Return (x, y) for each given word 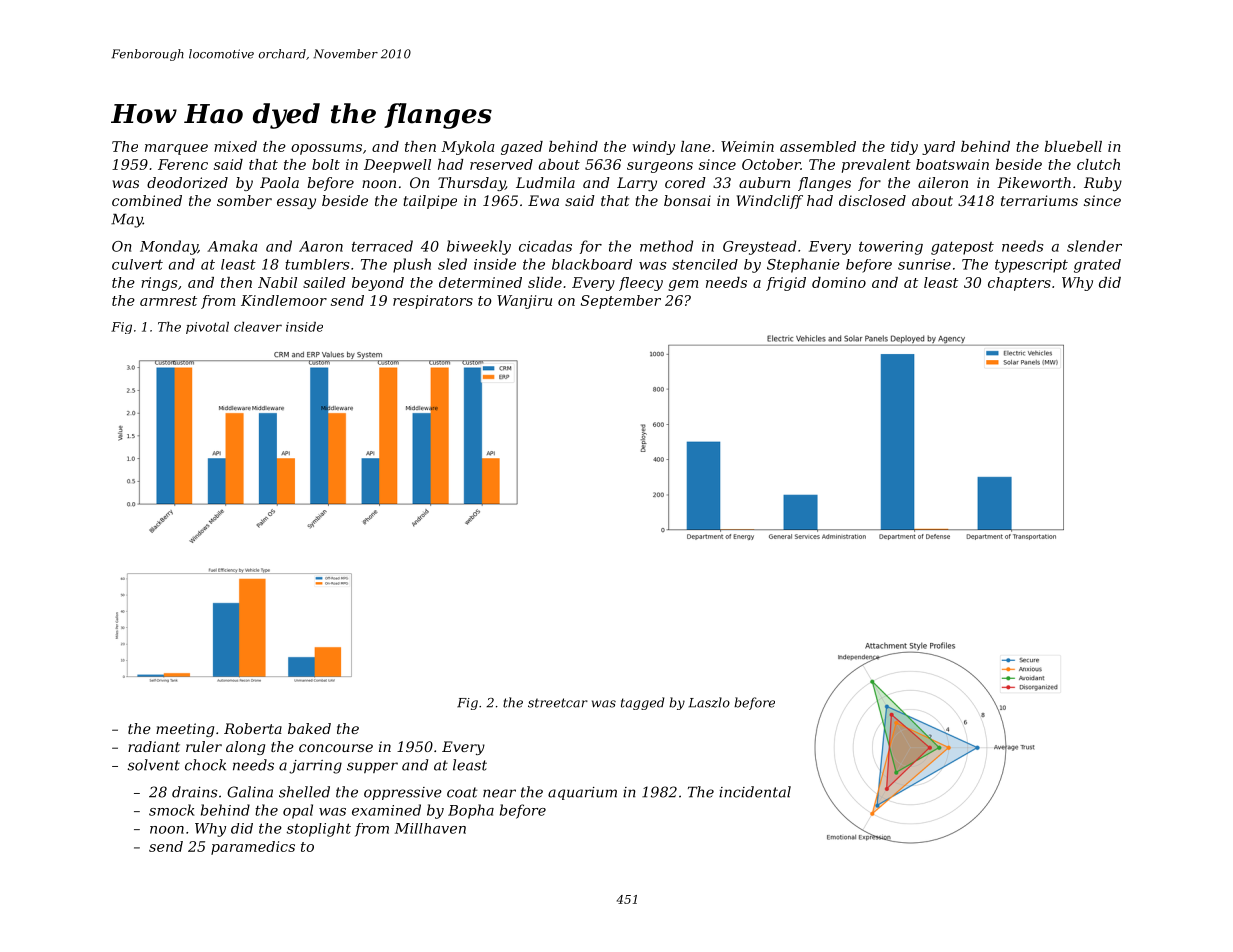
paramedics (253, 848)
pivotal (207, 328)
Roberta (253, 728)
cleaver (258, 327)
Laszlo (709, 702)
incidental (755, 792)
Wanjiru (524, 302)
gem (683, 285)
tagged (642, 703)
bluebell (1073, 146)
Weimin (747, 146)
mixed (235, 146)
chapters (1019, 284)
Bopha (471, 811)
